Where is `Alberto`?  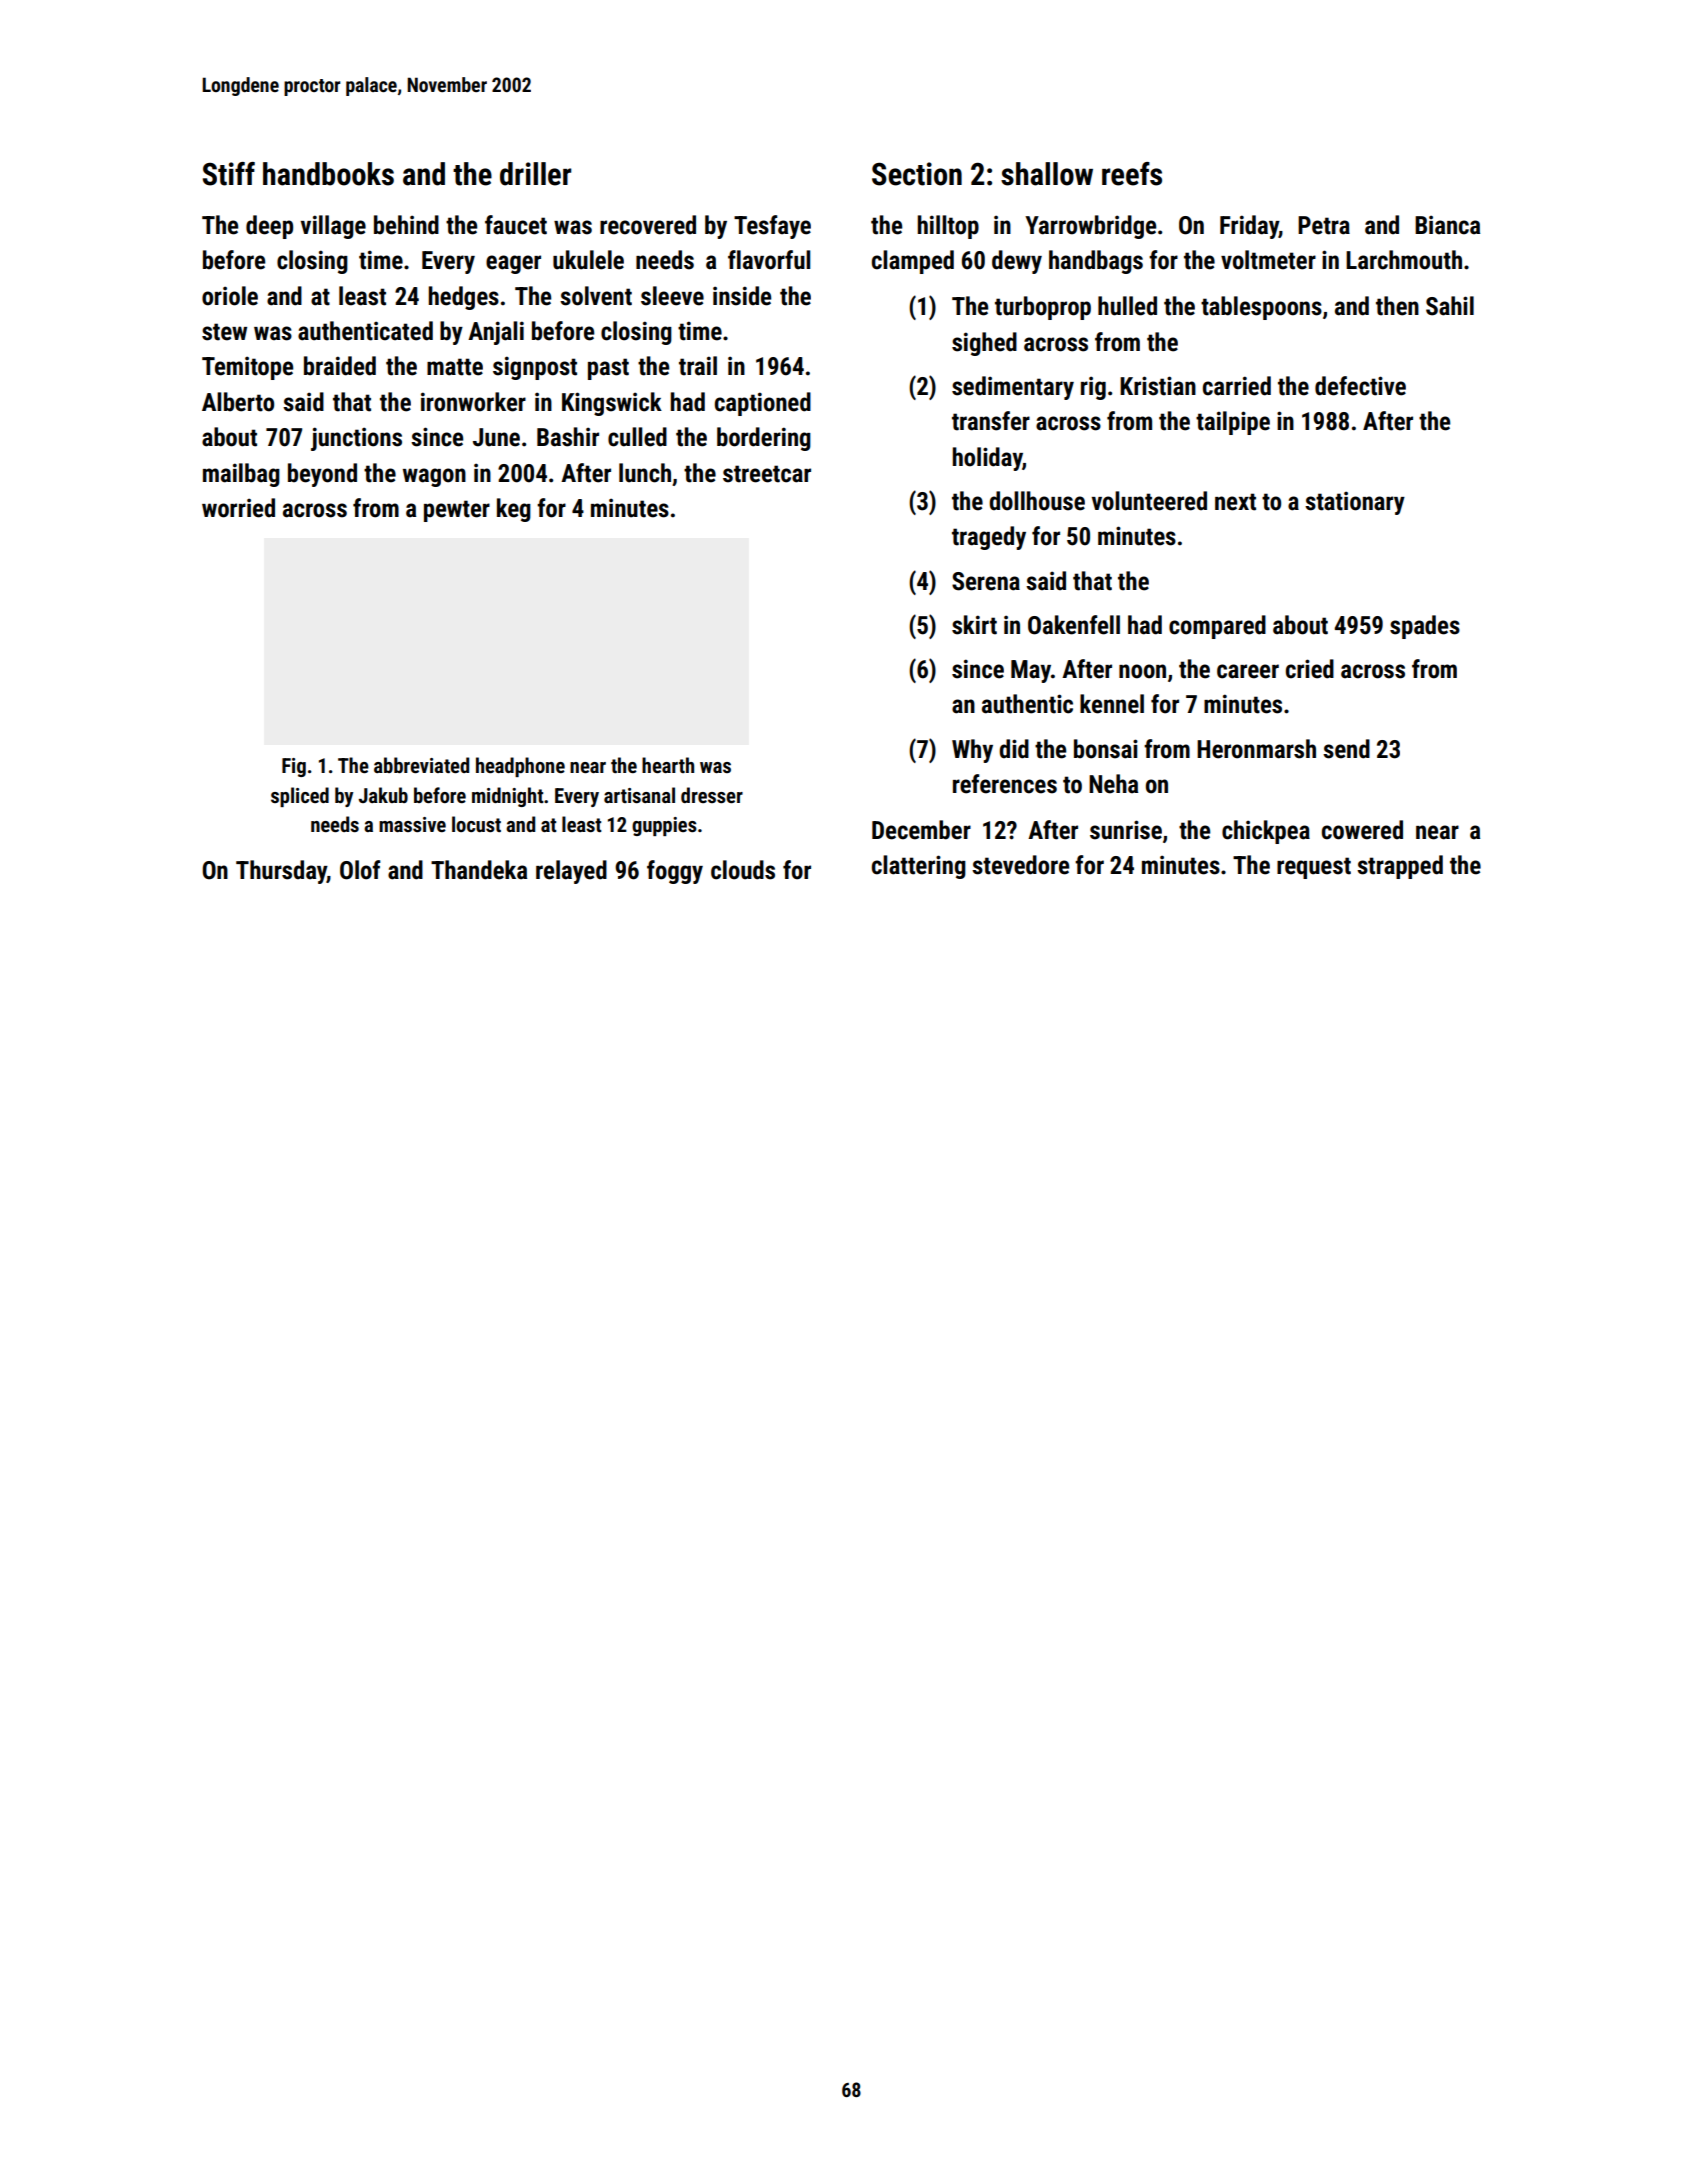 Alberto is located at coordinates (238, 402).
